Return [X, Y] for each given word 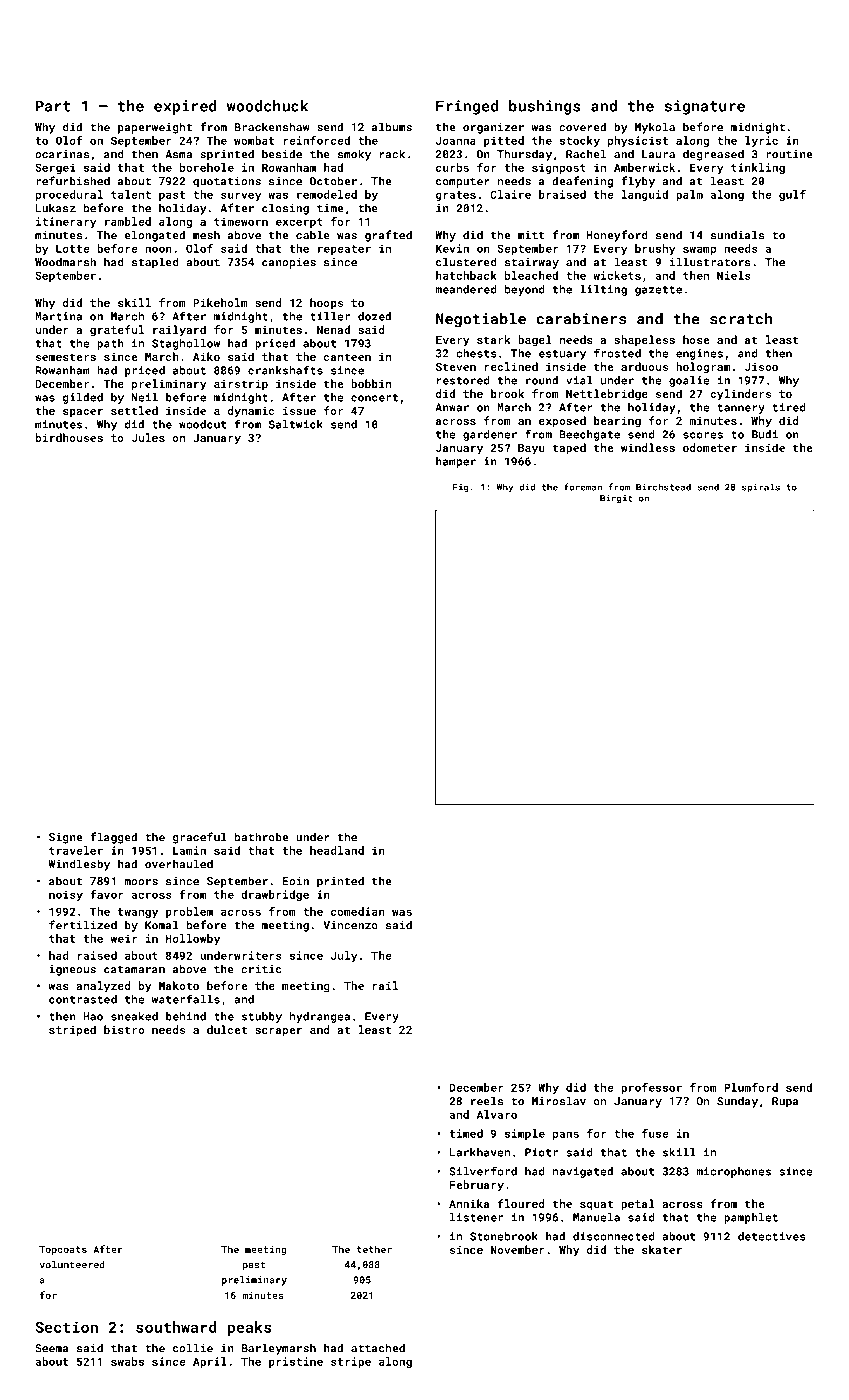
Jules [148, 437]
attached [378, 1348]
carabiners [581, 319]
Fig [461, 488]
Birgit [616, 499]
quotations [227, 182]
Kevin [452, 248]
